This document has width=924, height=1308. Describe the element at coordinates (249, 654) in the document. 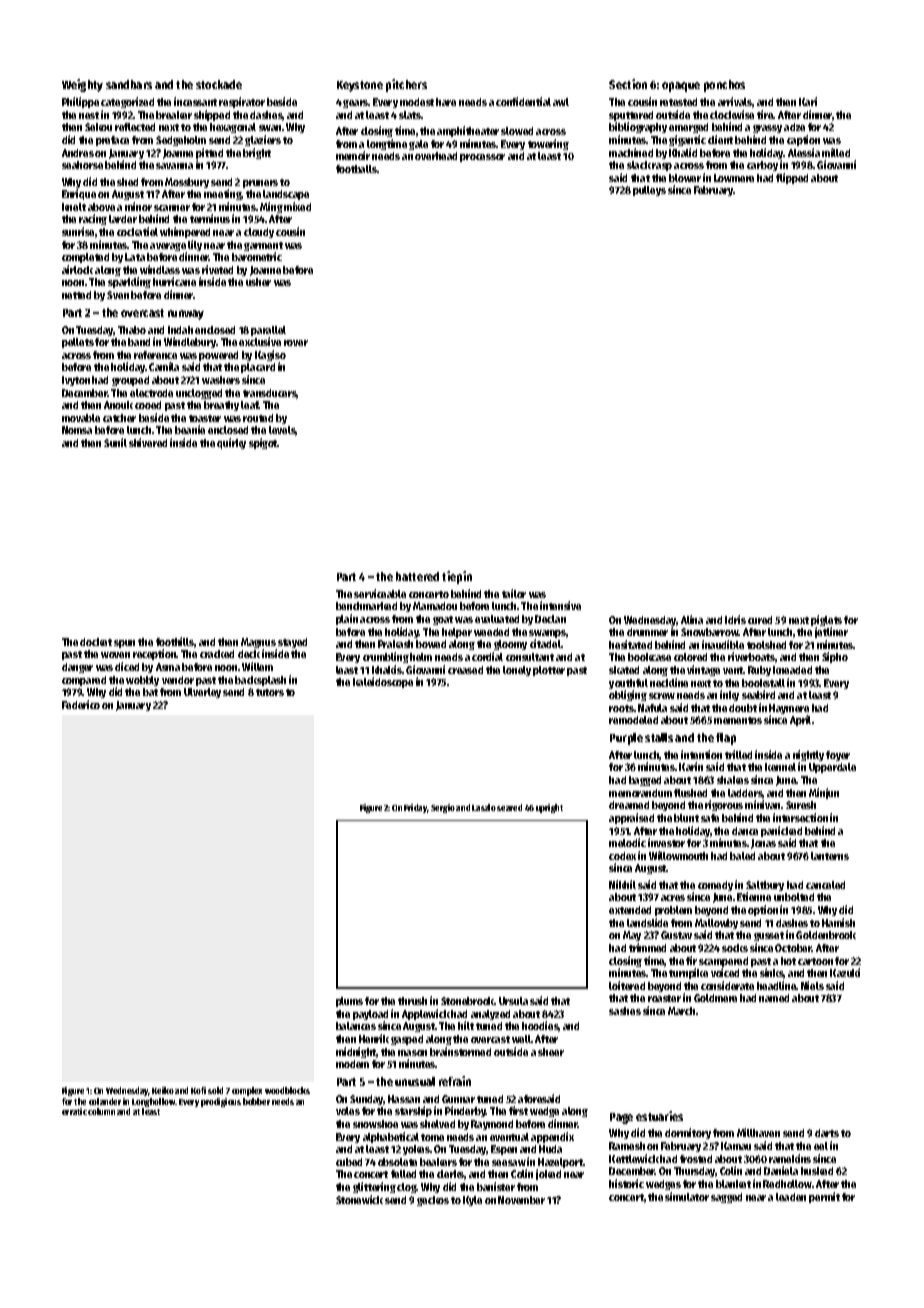

I see `deck` at that location.
